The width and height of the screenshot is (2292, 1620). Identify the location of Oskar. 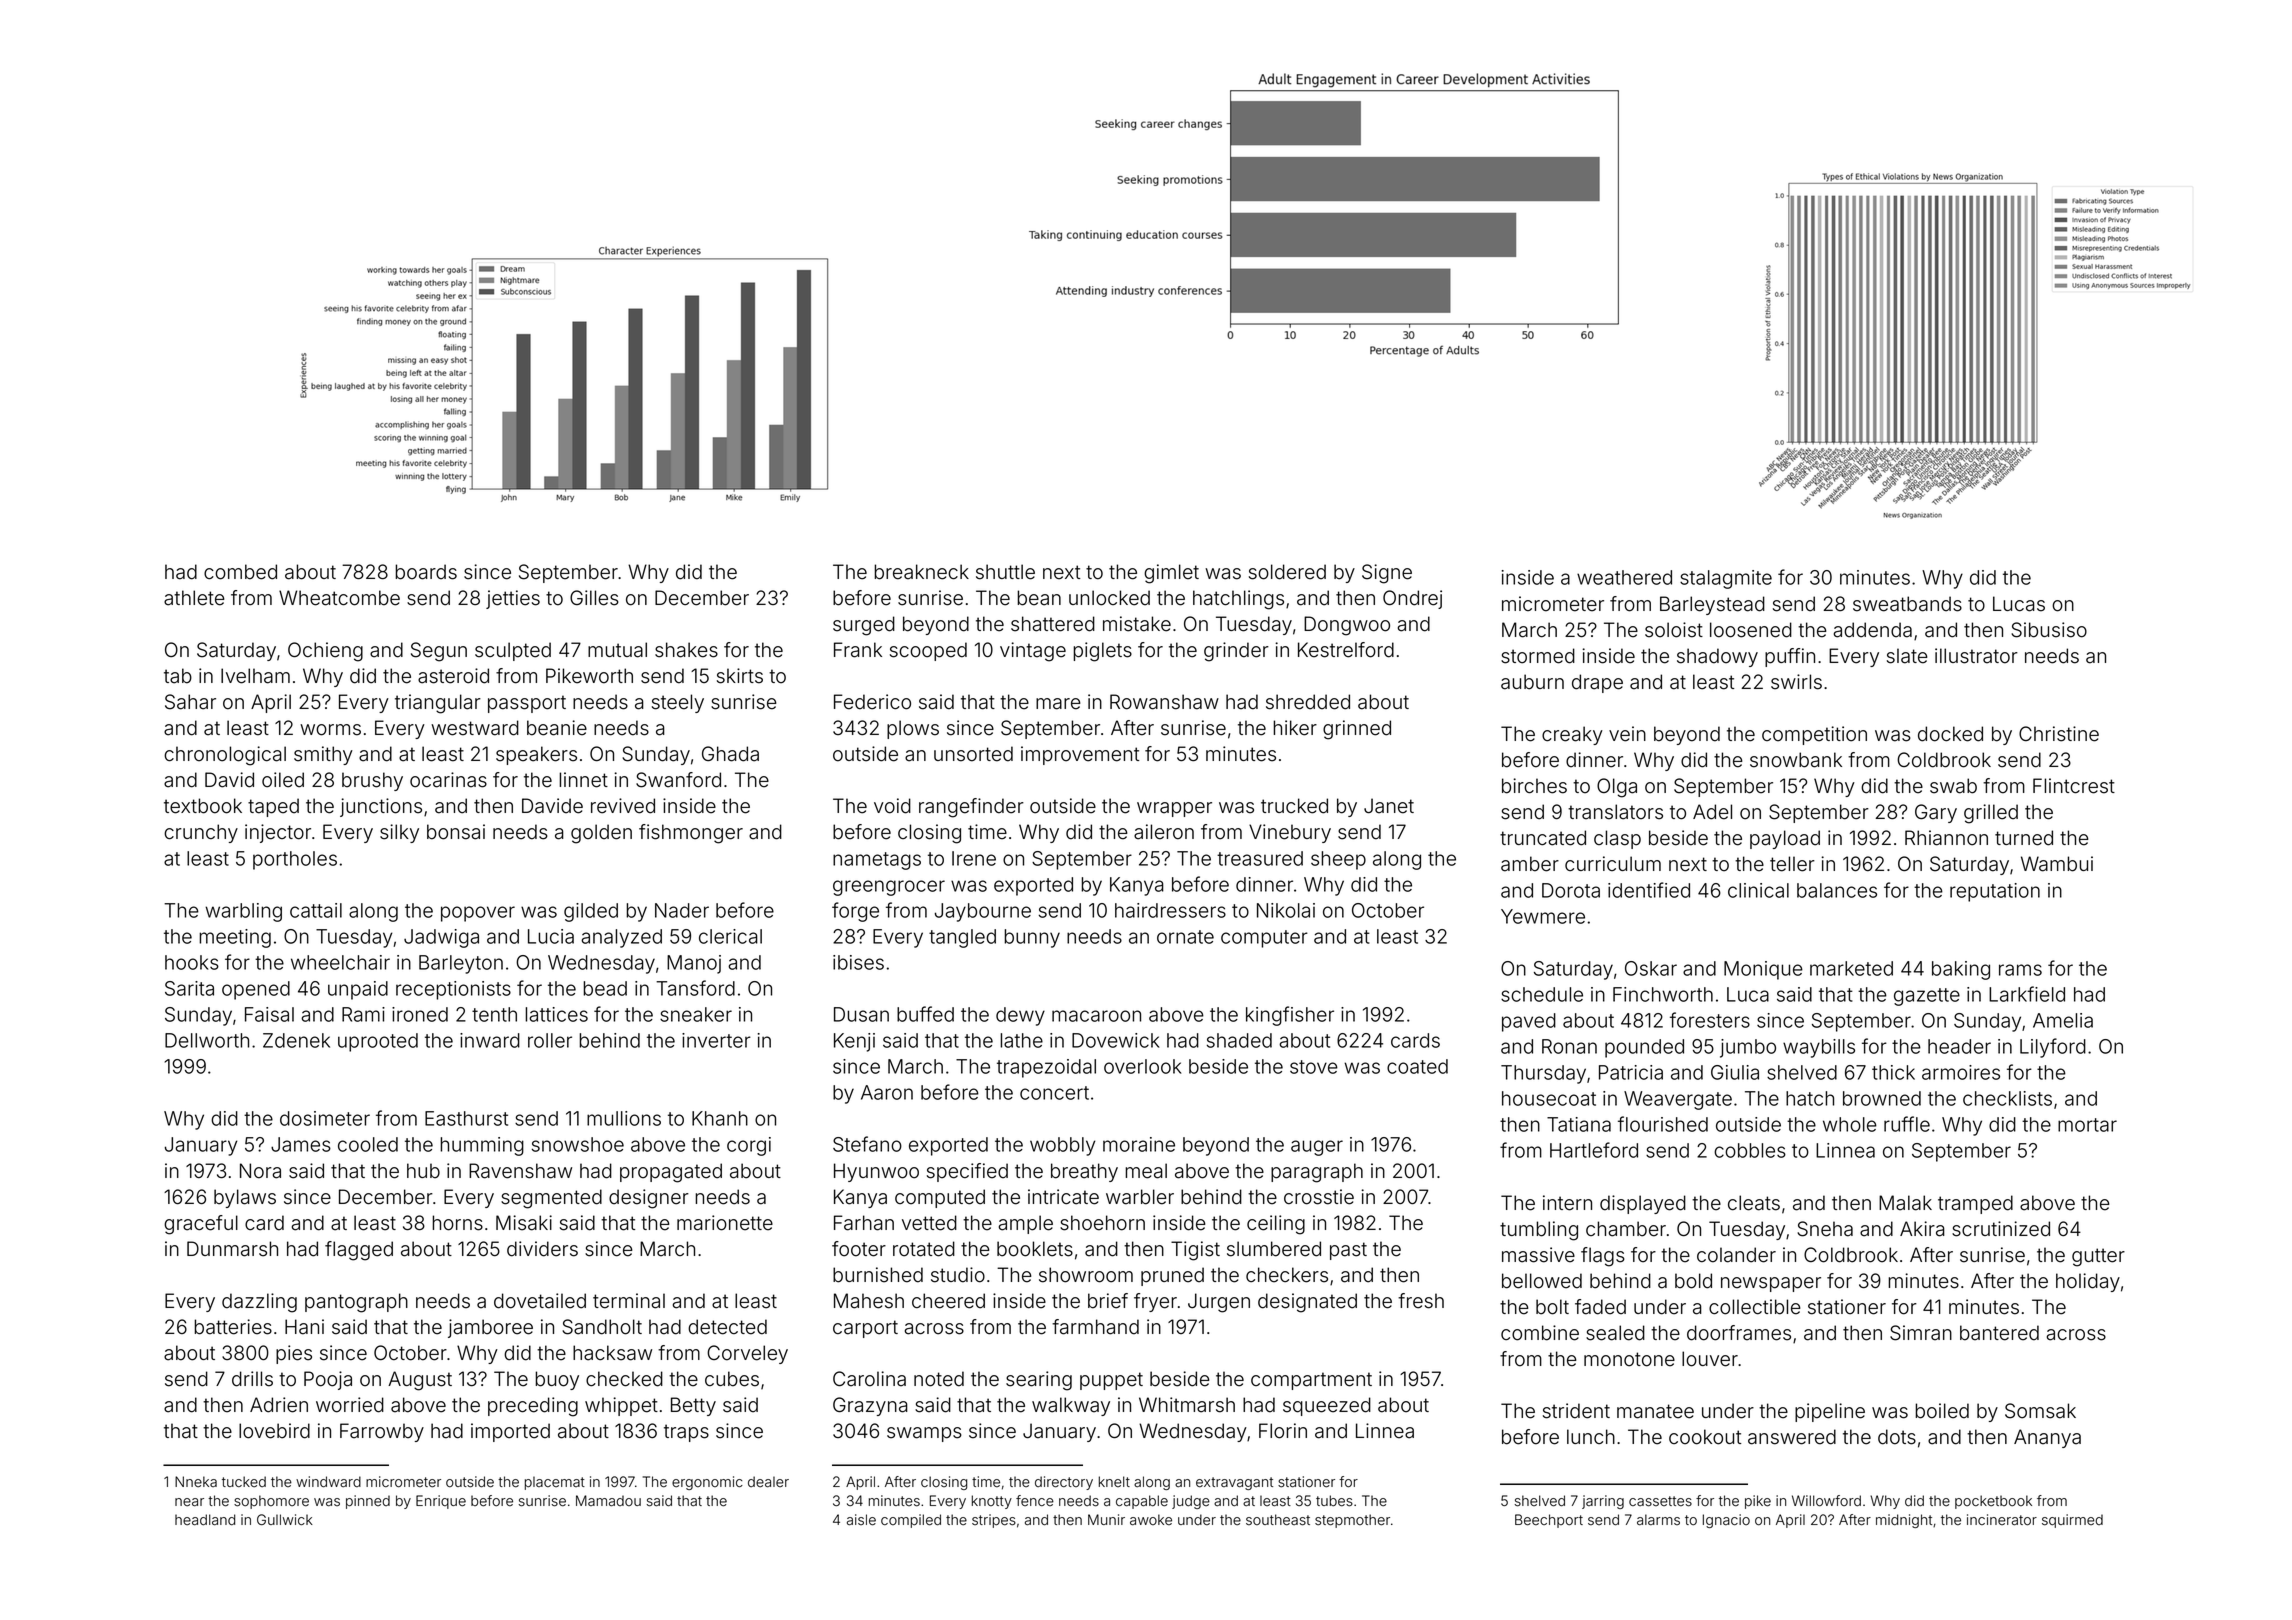
(1651, 968).
